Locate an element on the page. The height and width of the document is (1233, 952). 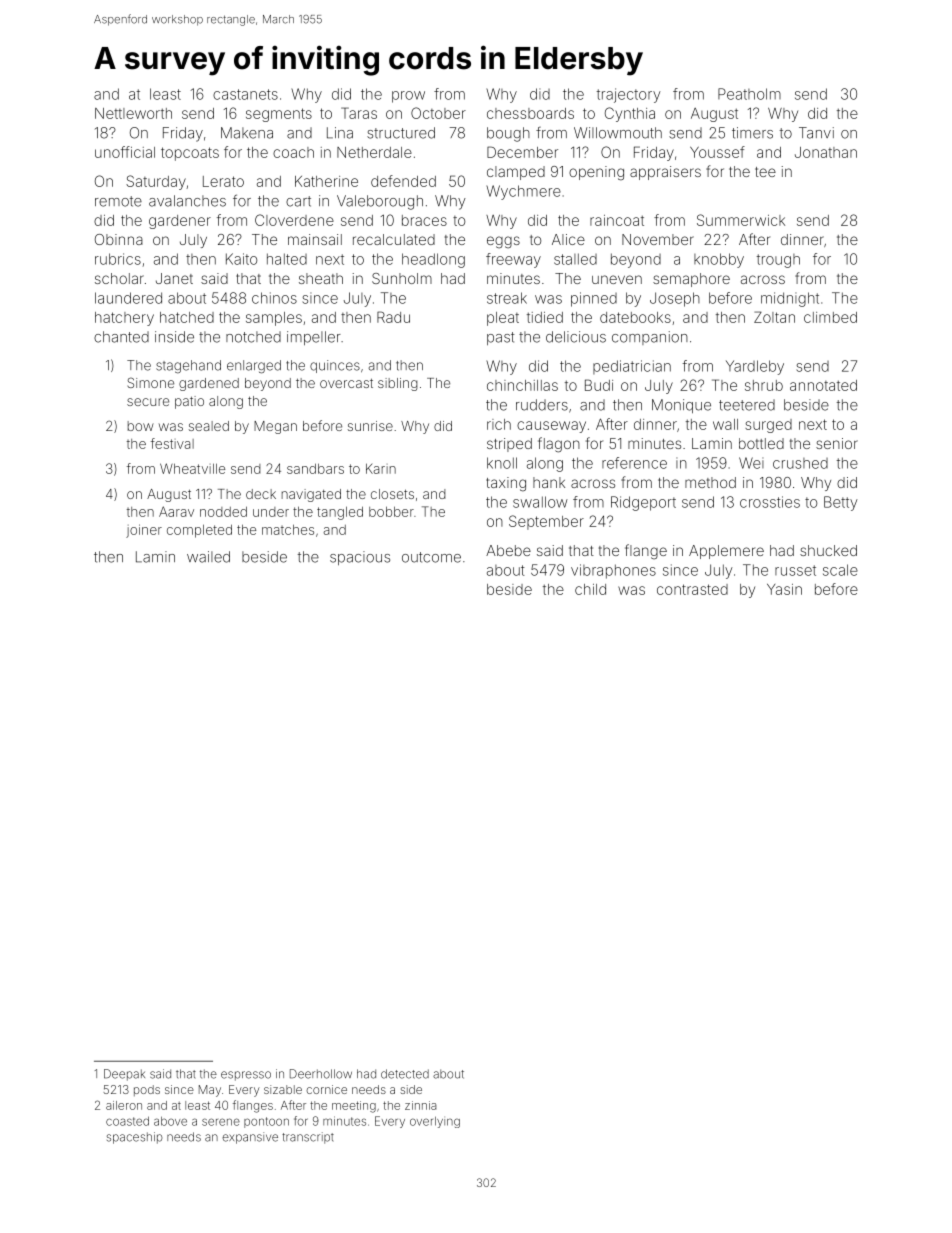
Deerhollow is located at coordinates (321, 1074).
